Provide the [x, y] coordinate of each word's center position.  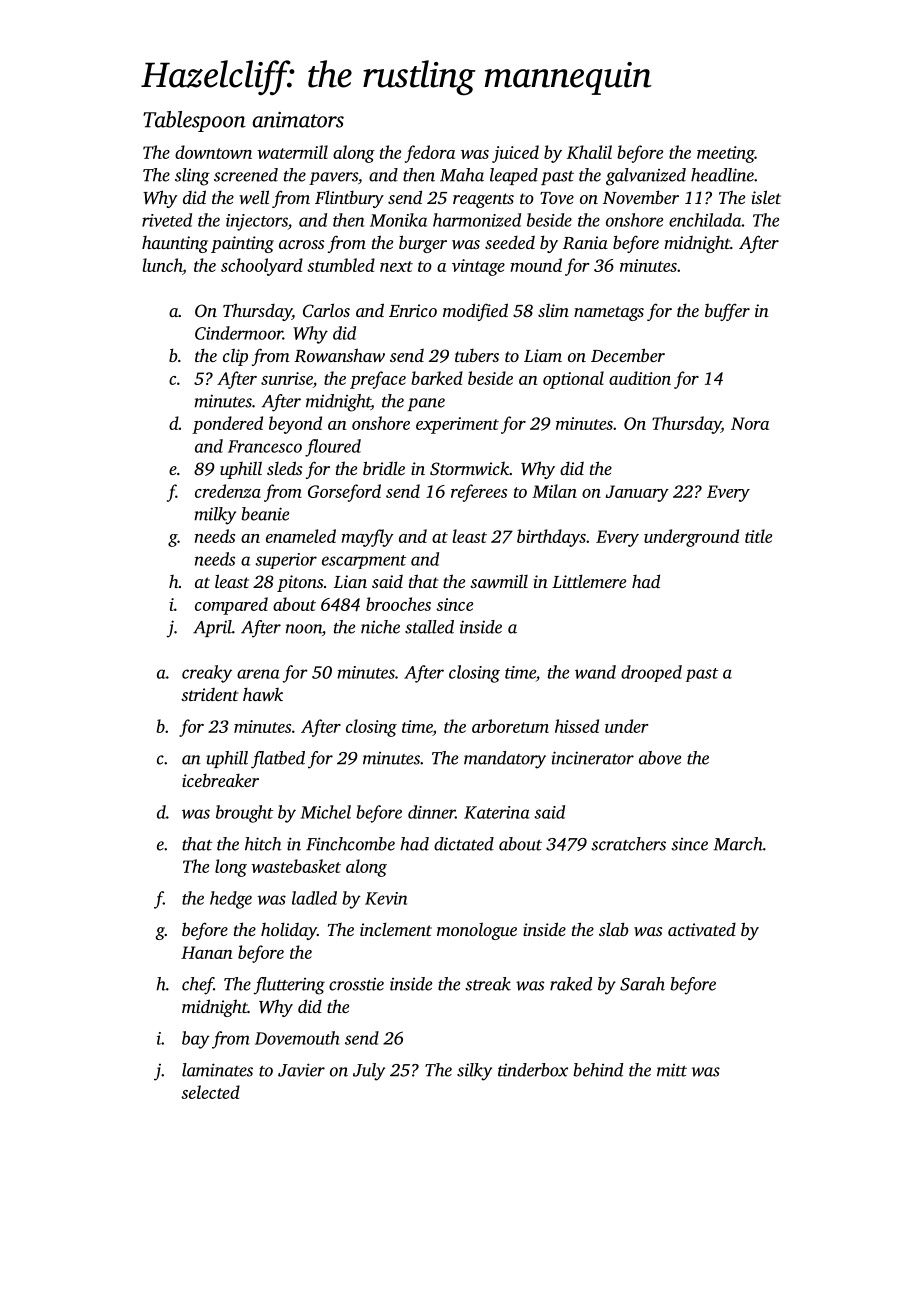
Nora [750, 423]
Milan [554, 491]
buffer [727, 312]
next [396, 266]
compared [231, 606]
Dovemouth [297, 1038]
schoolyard [262, 267]
